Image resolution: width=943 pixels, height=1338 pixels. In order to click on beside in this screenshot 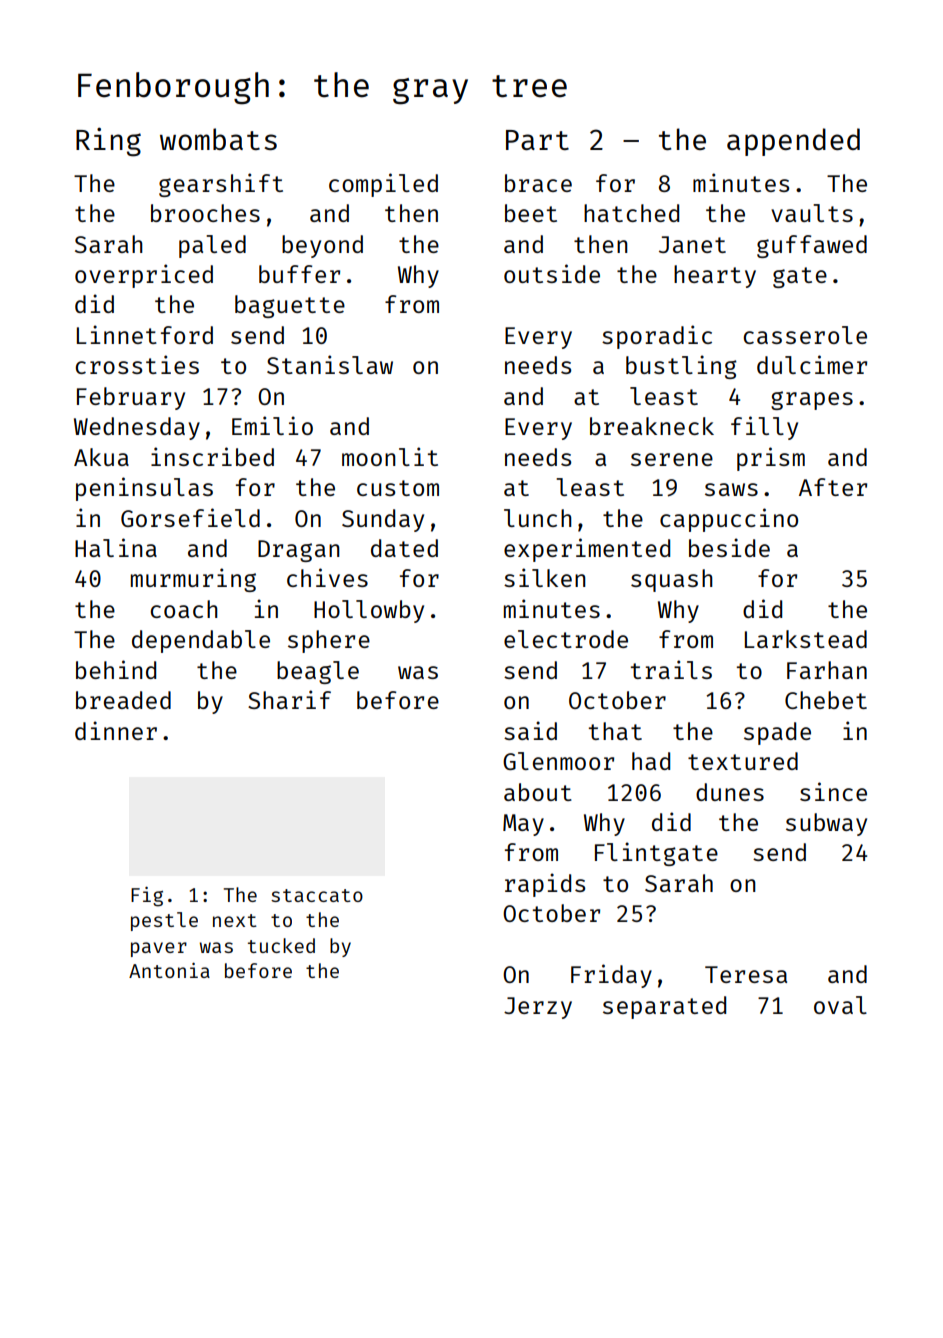, I will do `click(729, 547)`.
